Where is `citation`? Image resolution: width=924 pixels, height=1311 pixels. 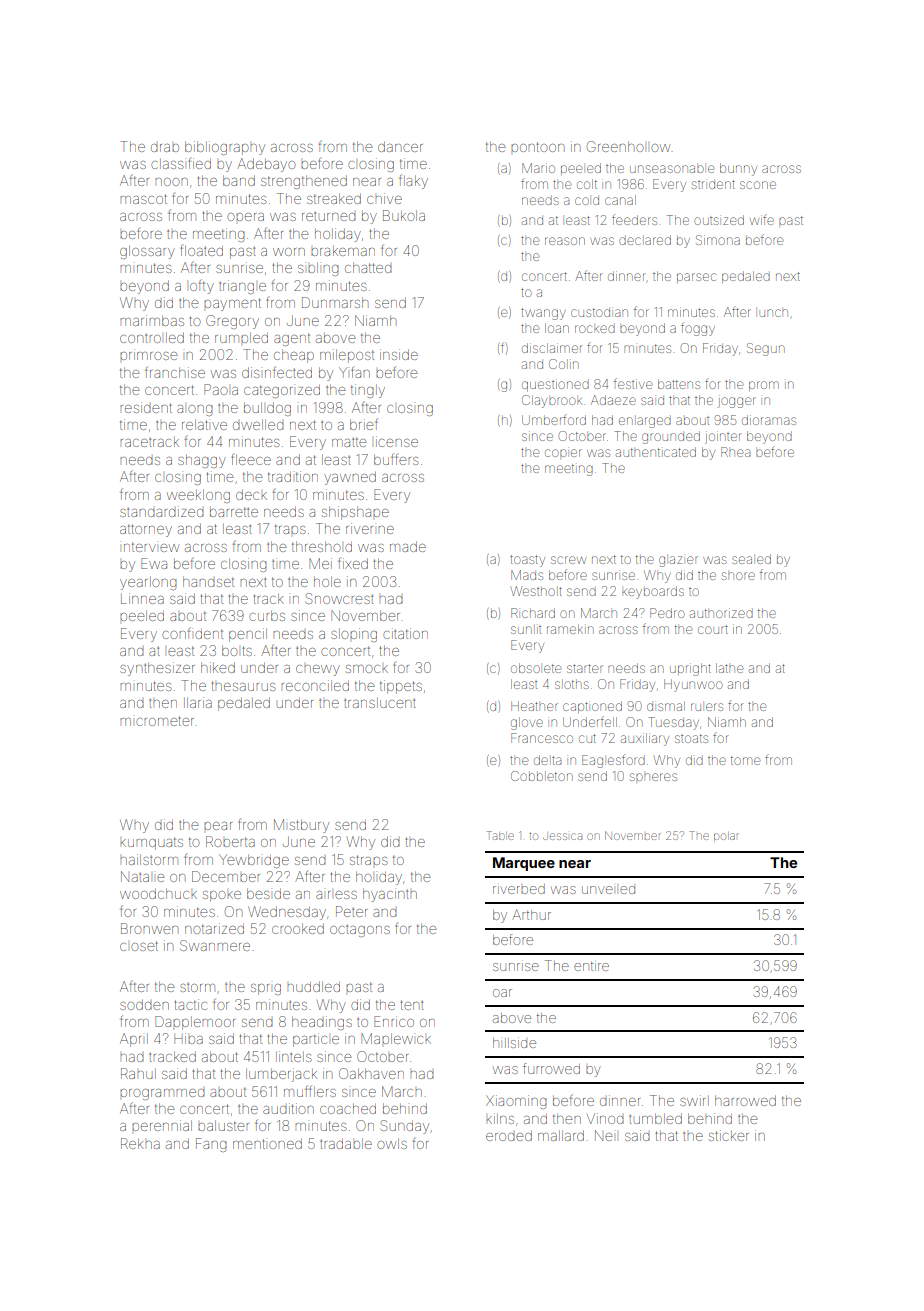
citation is located at coordinates (405, 633).
